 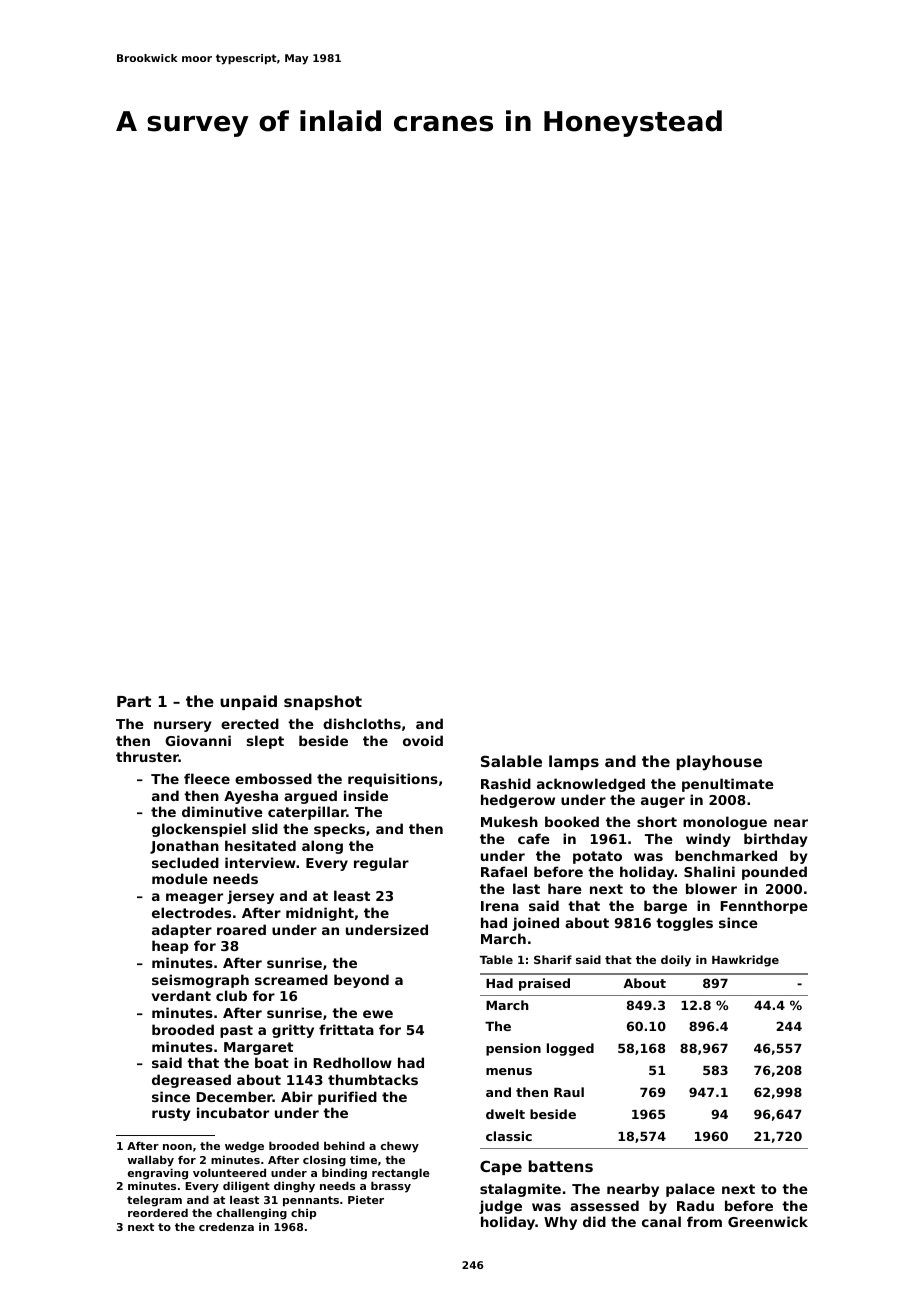 I want to click on unpaid, so click(x=248, y=702).
